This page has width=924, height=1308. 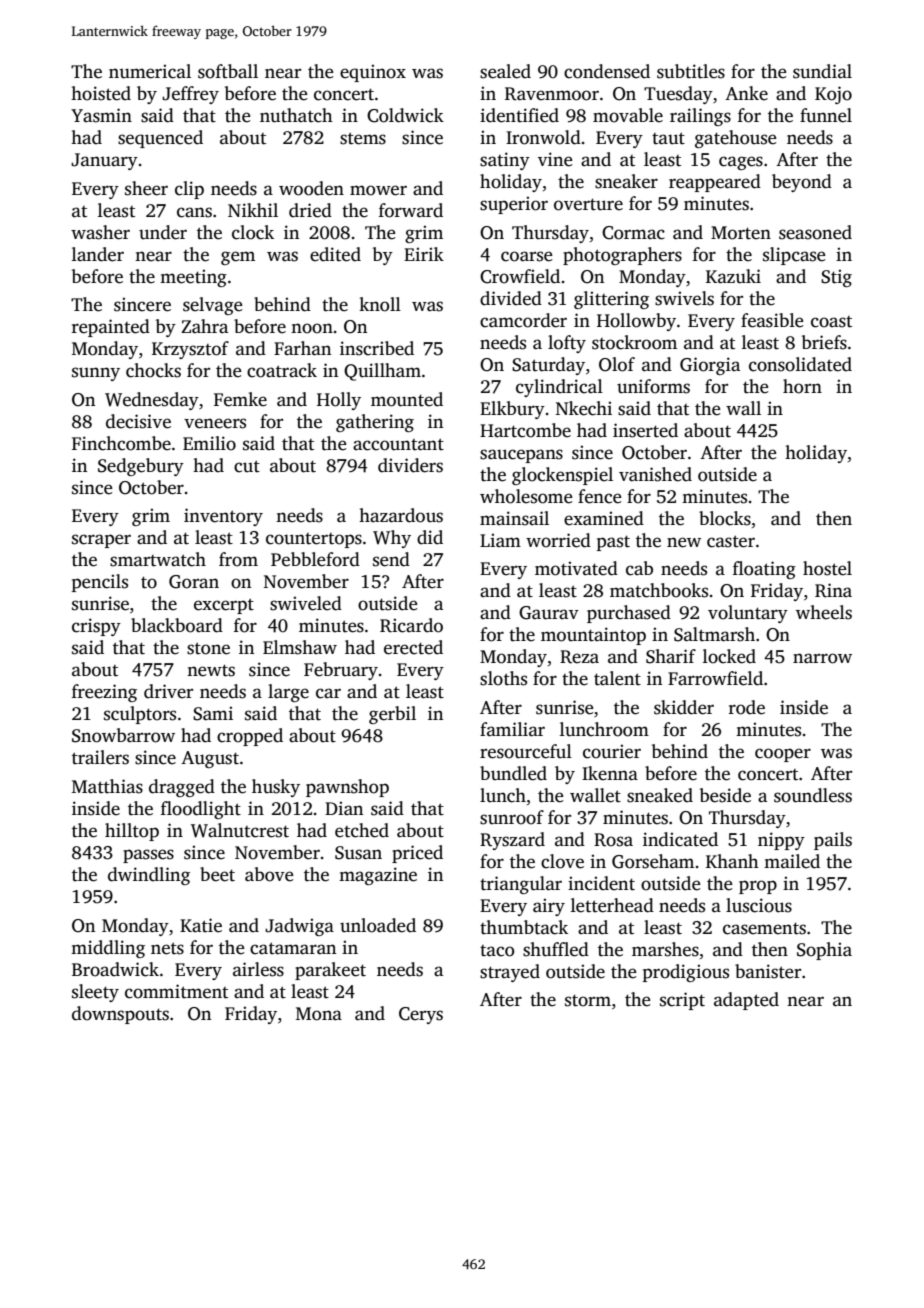 I want to click on sundial, so click(x=822, y=71).
